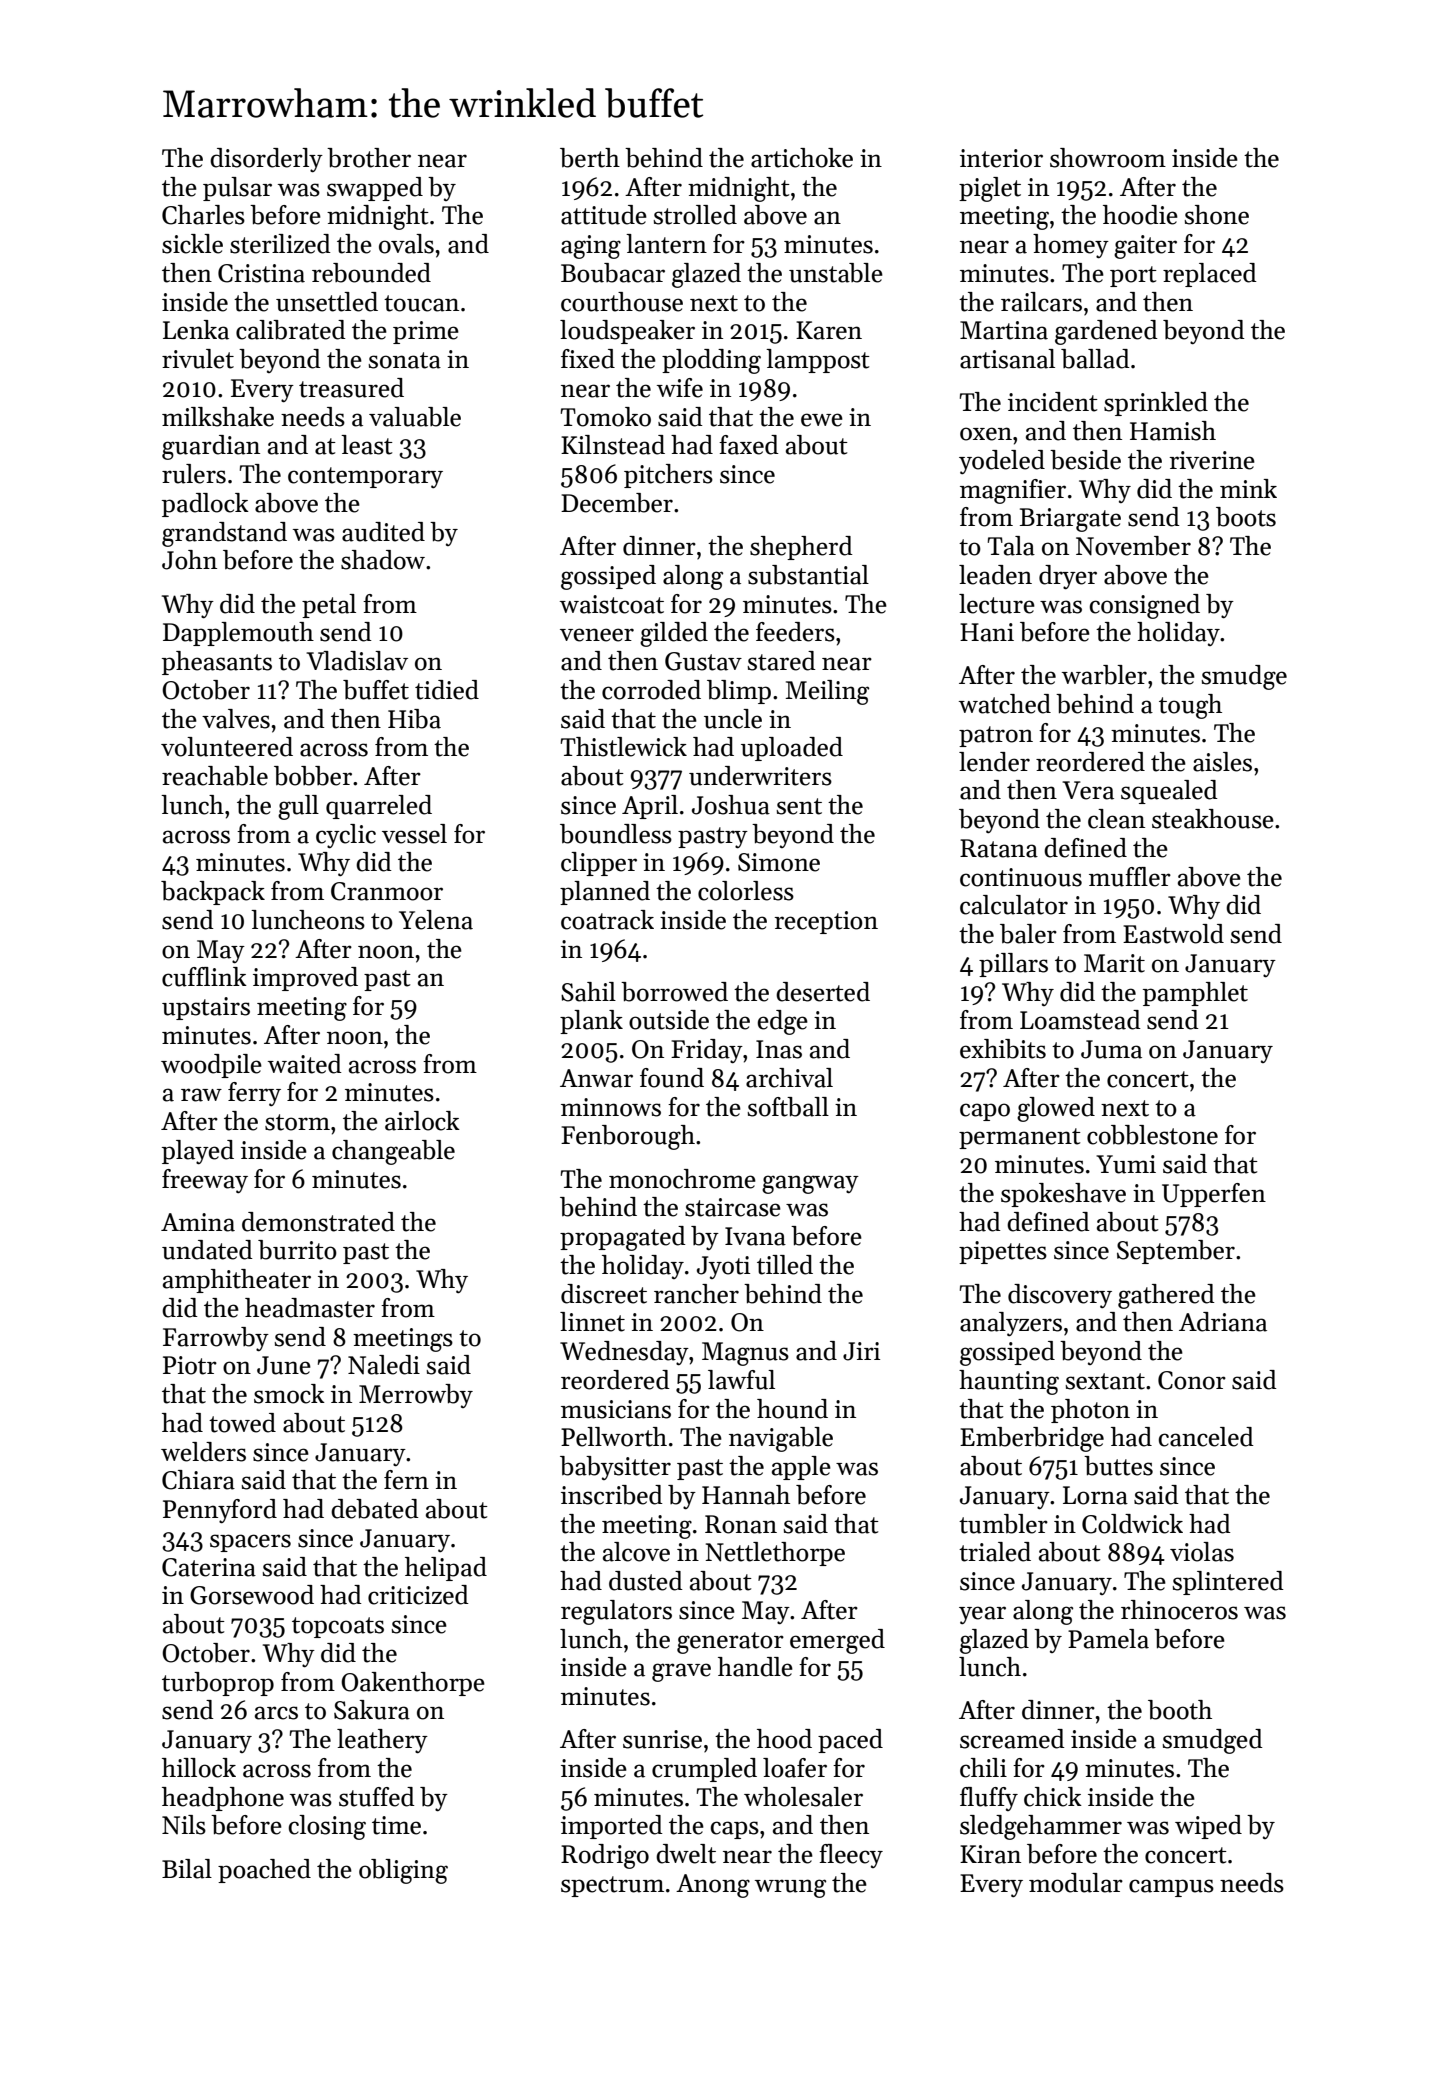  Describe the element at coordinates (681, 1672) in the page. I see `grave` at that location.
